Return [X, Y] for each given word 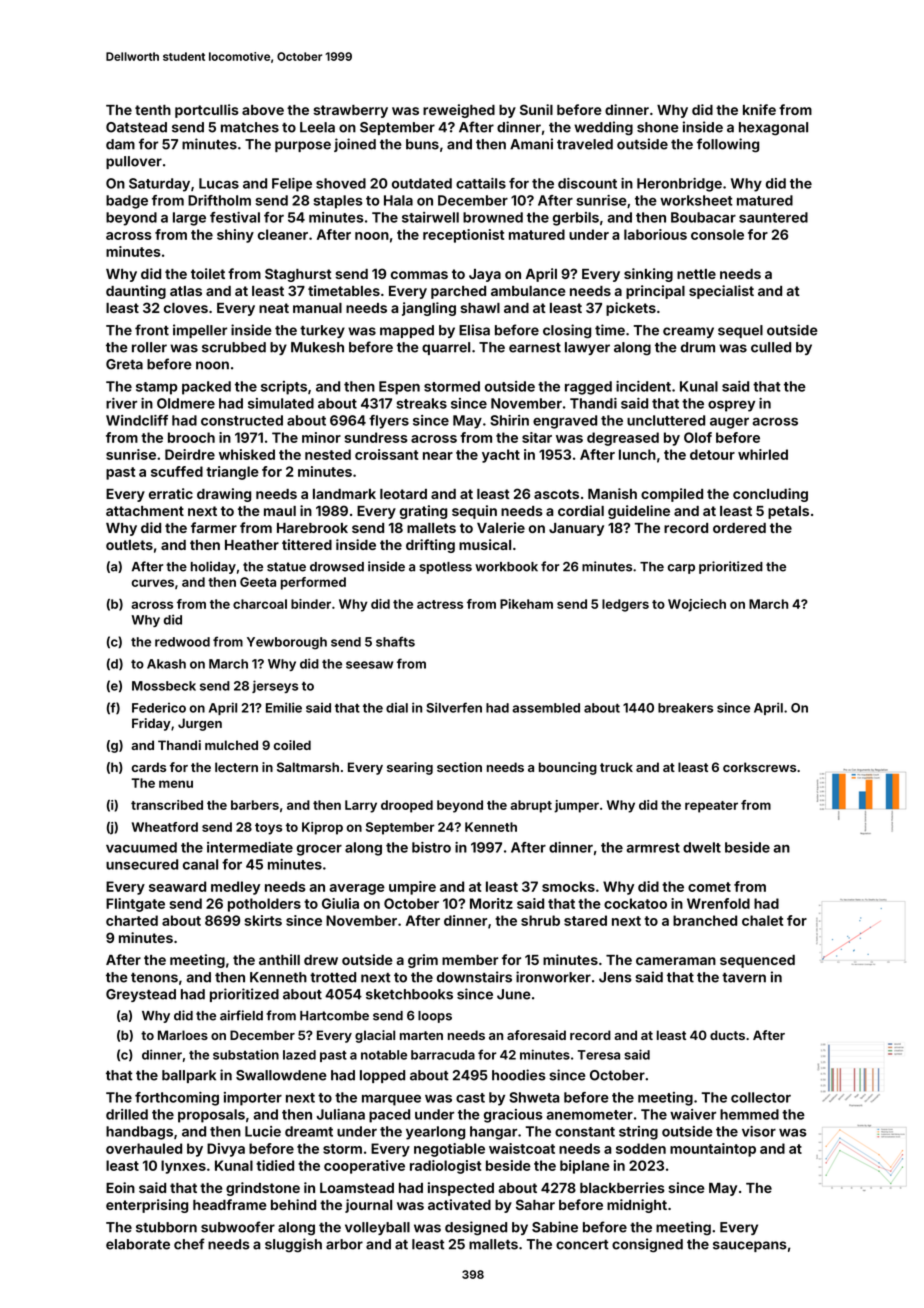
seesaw [369, 665]
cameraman [676, 961]
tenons [154, 978]
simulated [281, 403]
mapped [407, 331]
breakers [685, 708]
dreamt [309, 1131]
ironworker [553, 977]
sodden [641, 1148]
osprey [731, 406]
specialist [721, 292]
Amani [531, 144]
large [189, 219]
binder [311, 604]
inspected [461, 1189]
